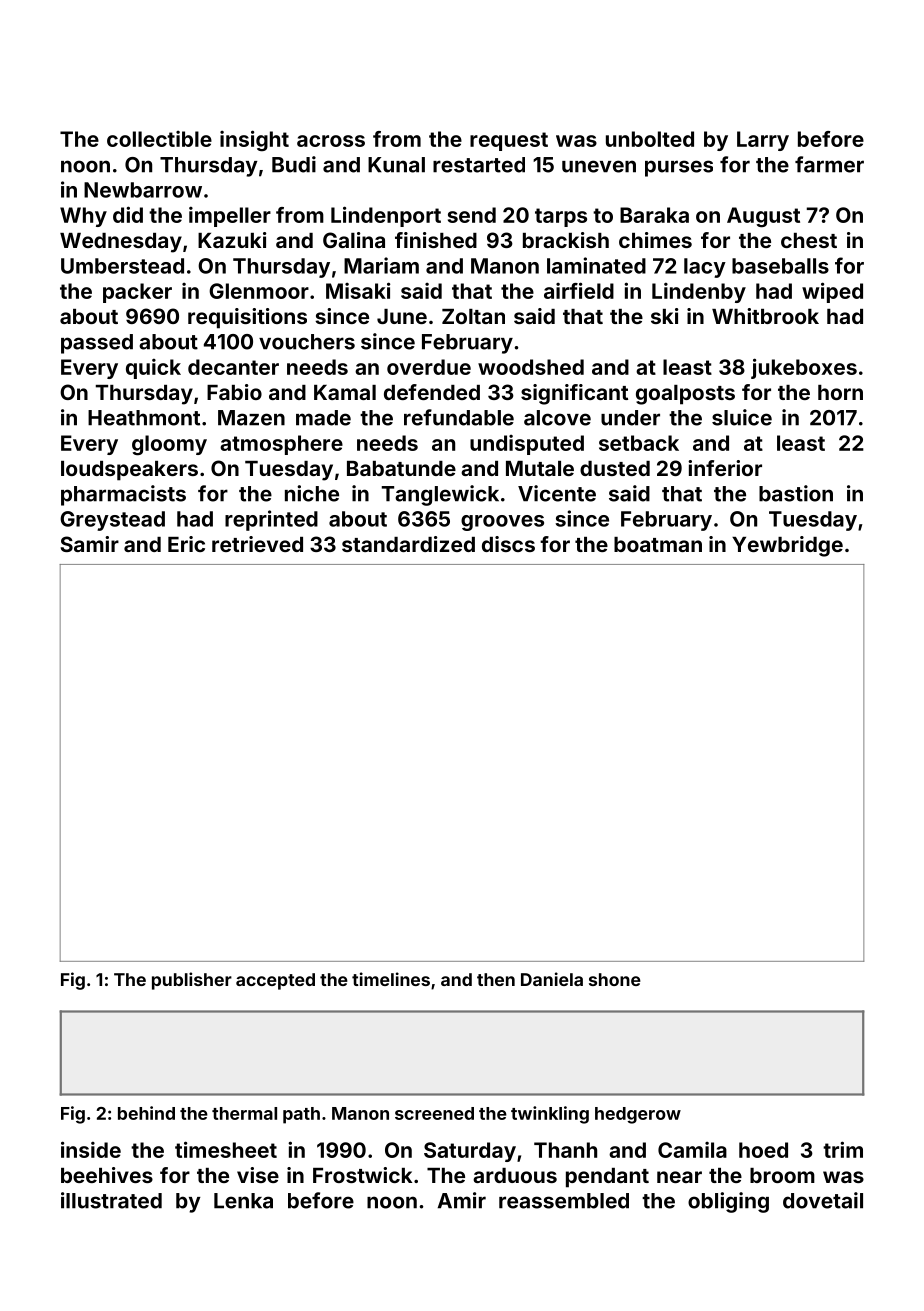  What do you see at coordinates (159, 139) in the screenshot?
I see `collectible` at bounding box center [159, 139].
